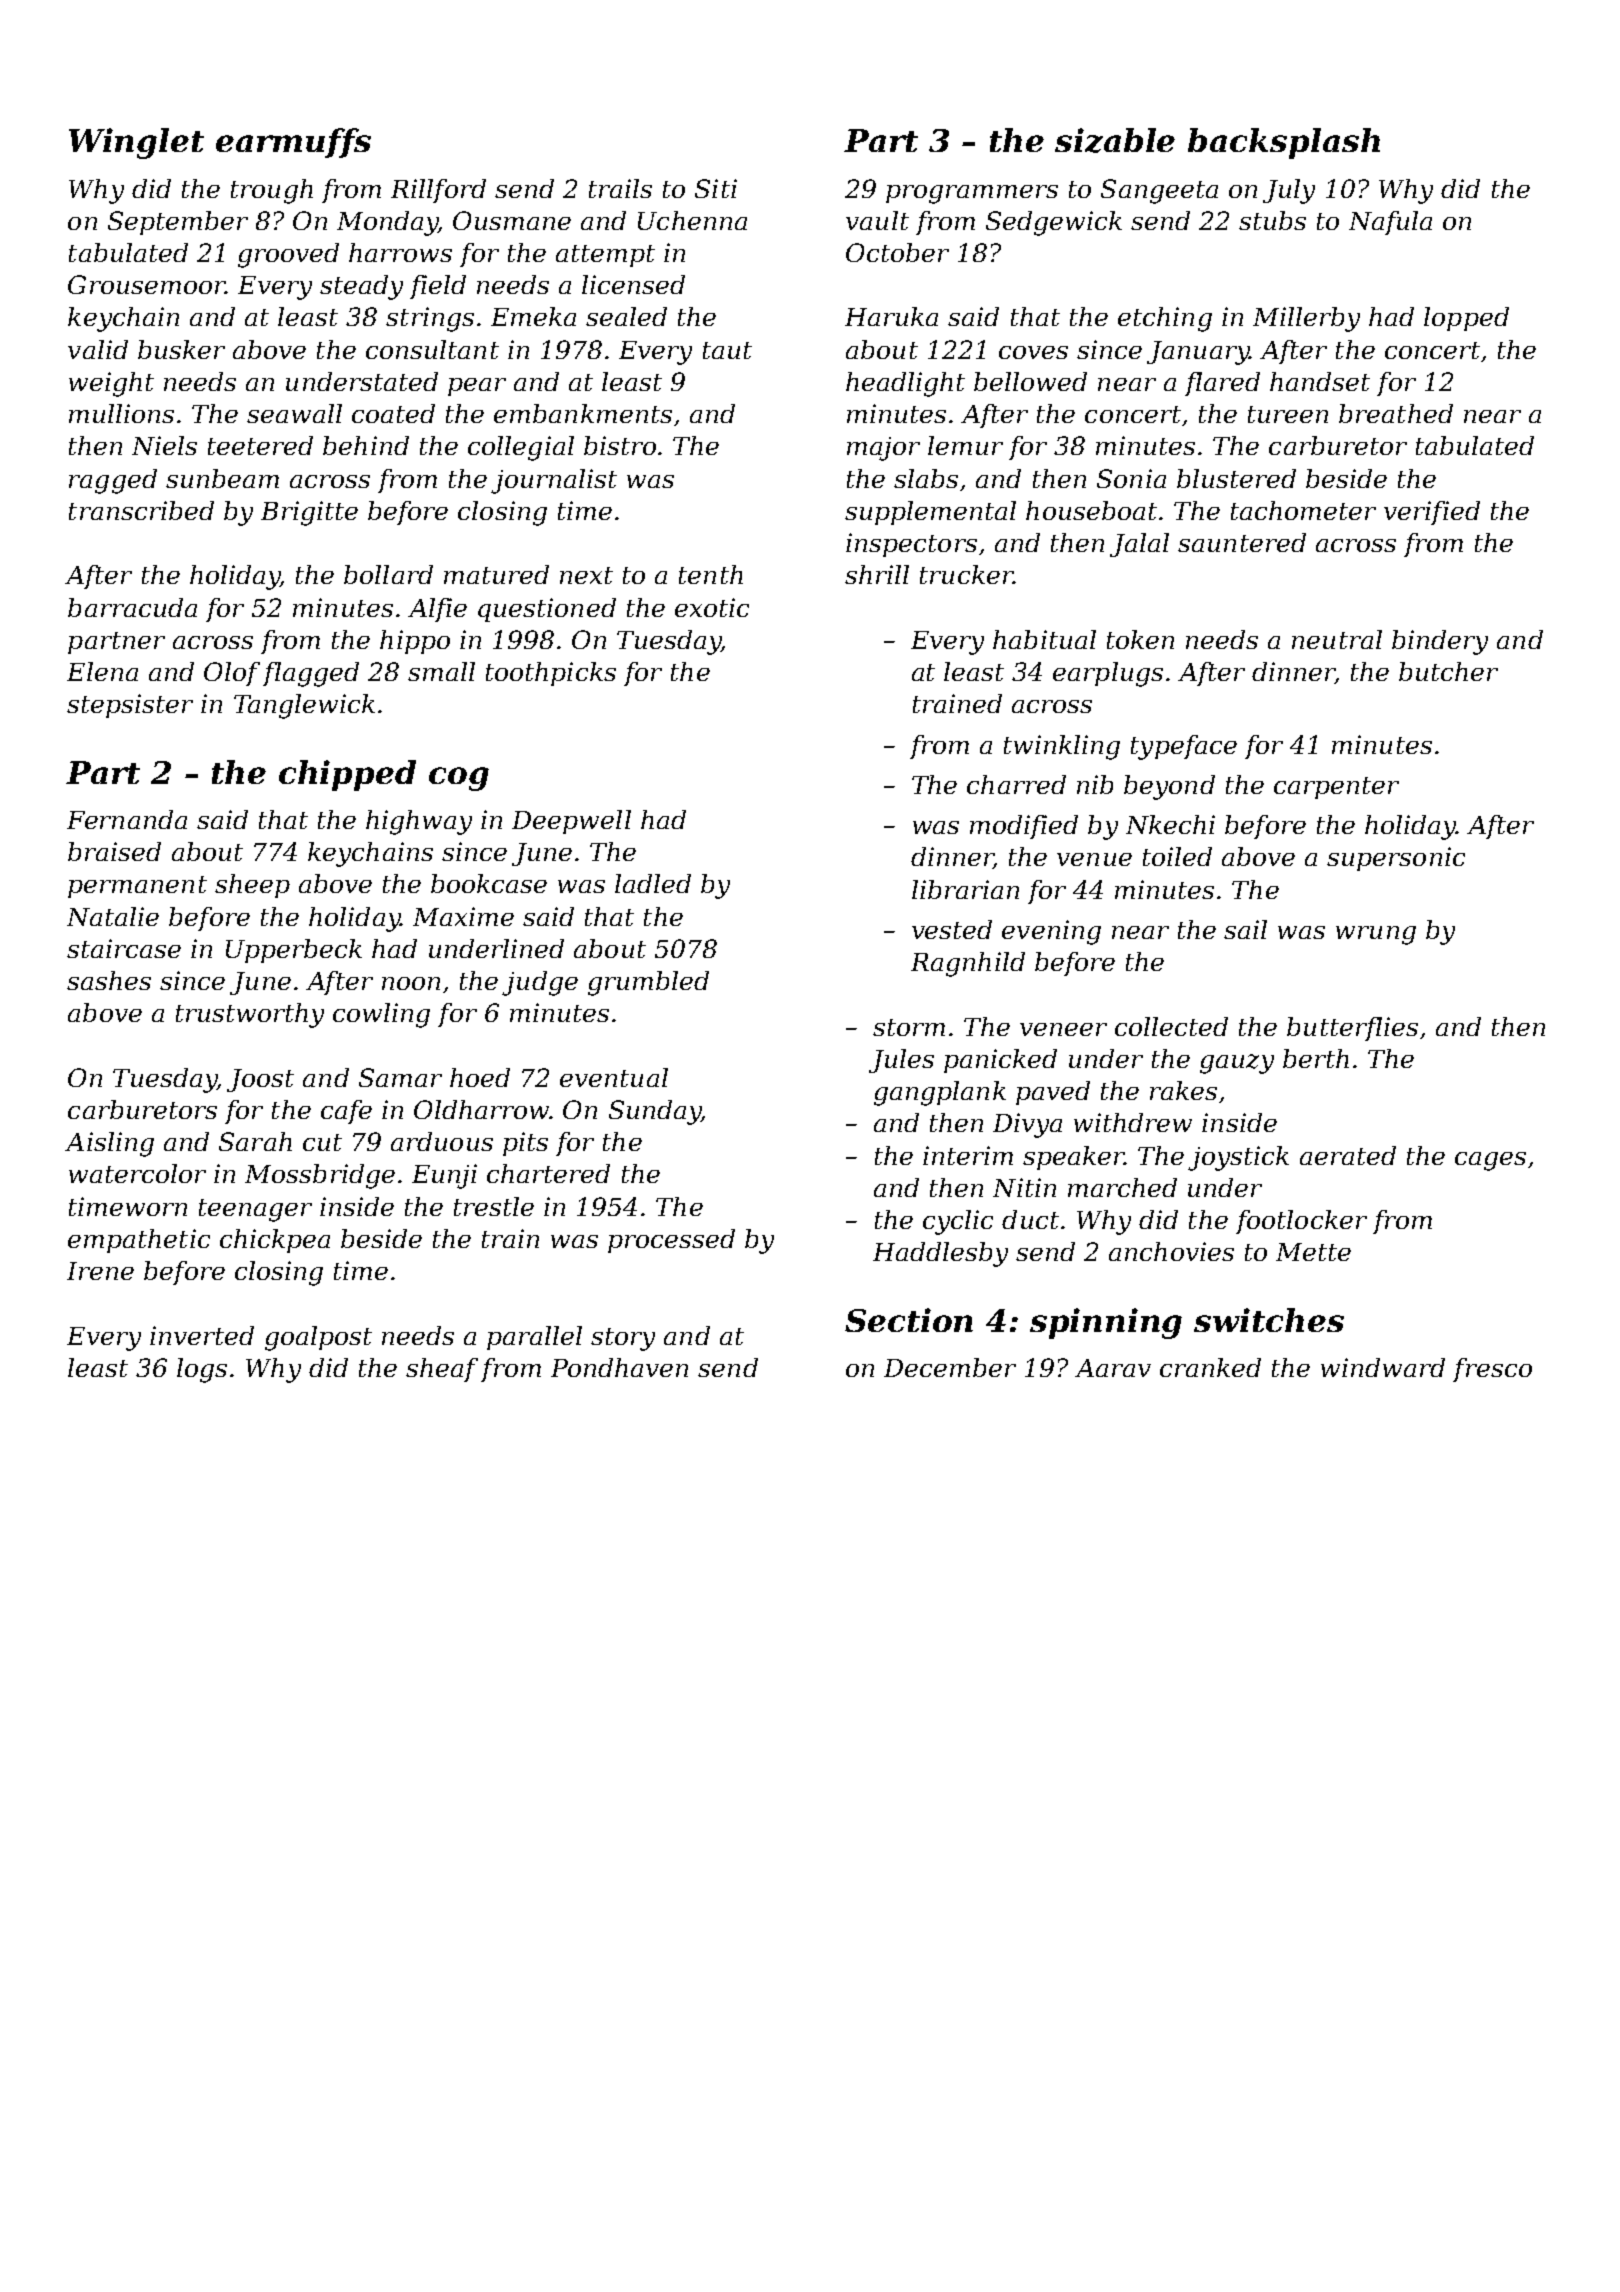 The height and width of the screenshot is (2292, 1620). Describe the element at coordinates (1448, 671) in the screenshot. I see `butcher` at that location.
